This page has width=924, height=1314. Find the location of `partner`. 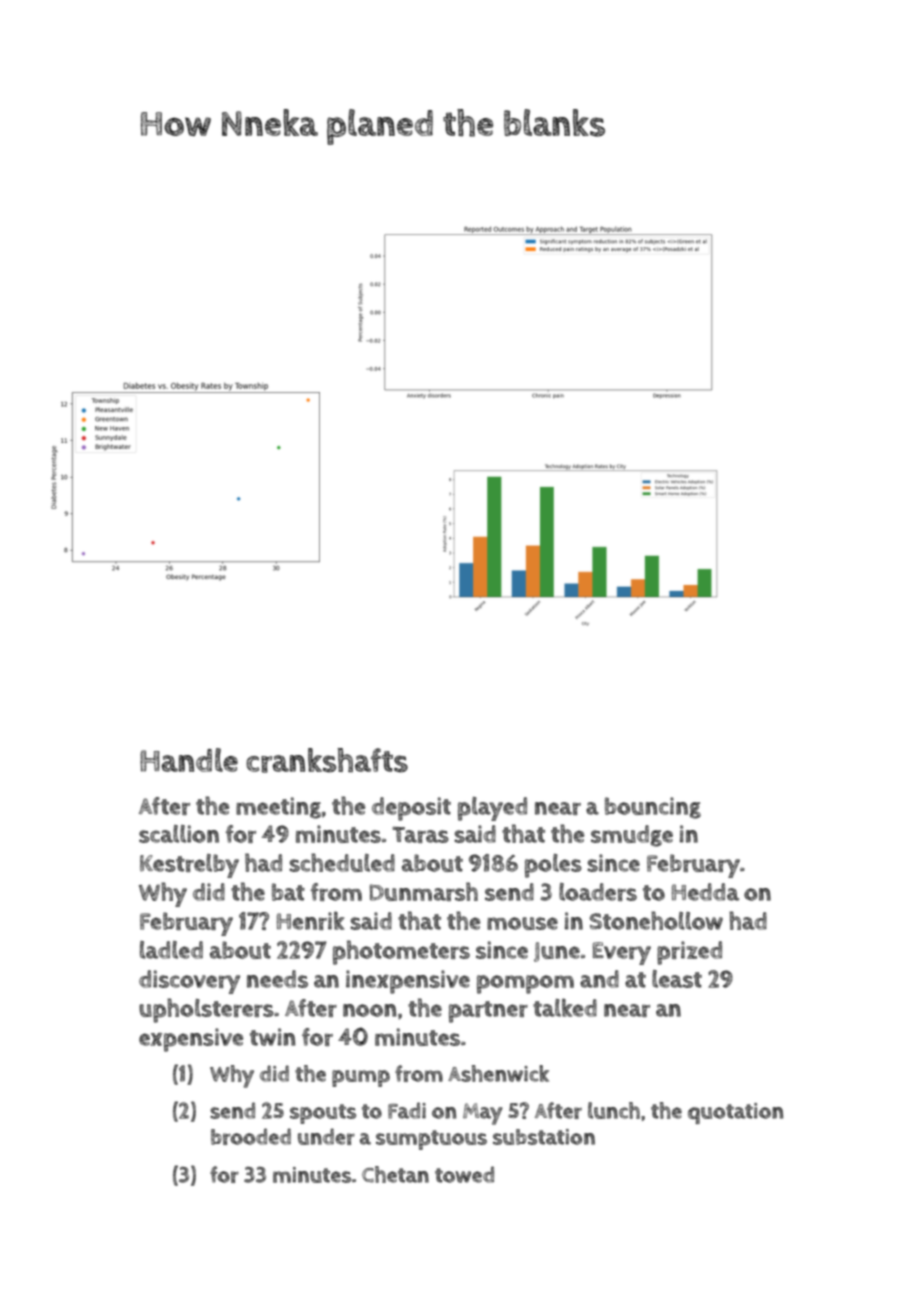

partner is located at coordinates (488, 1012).
